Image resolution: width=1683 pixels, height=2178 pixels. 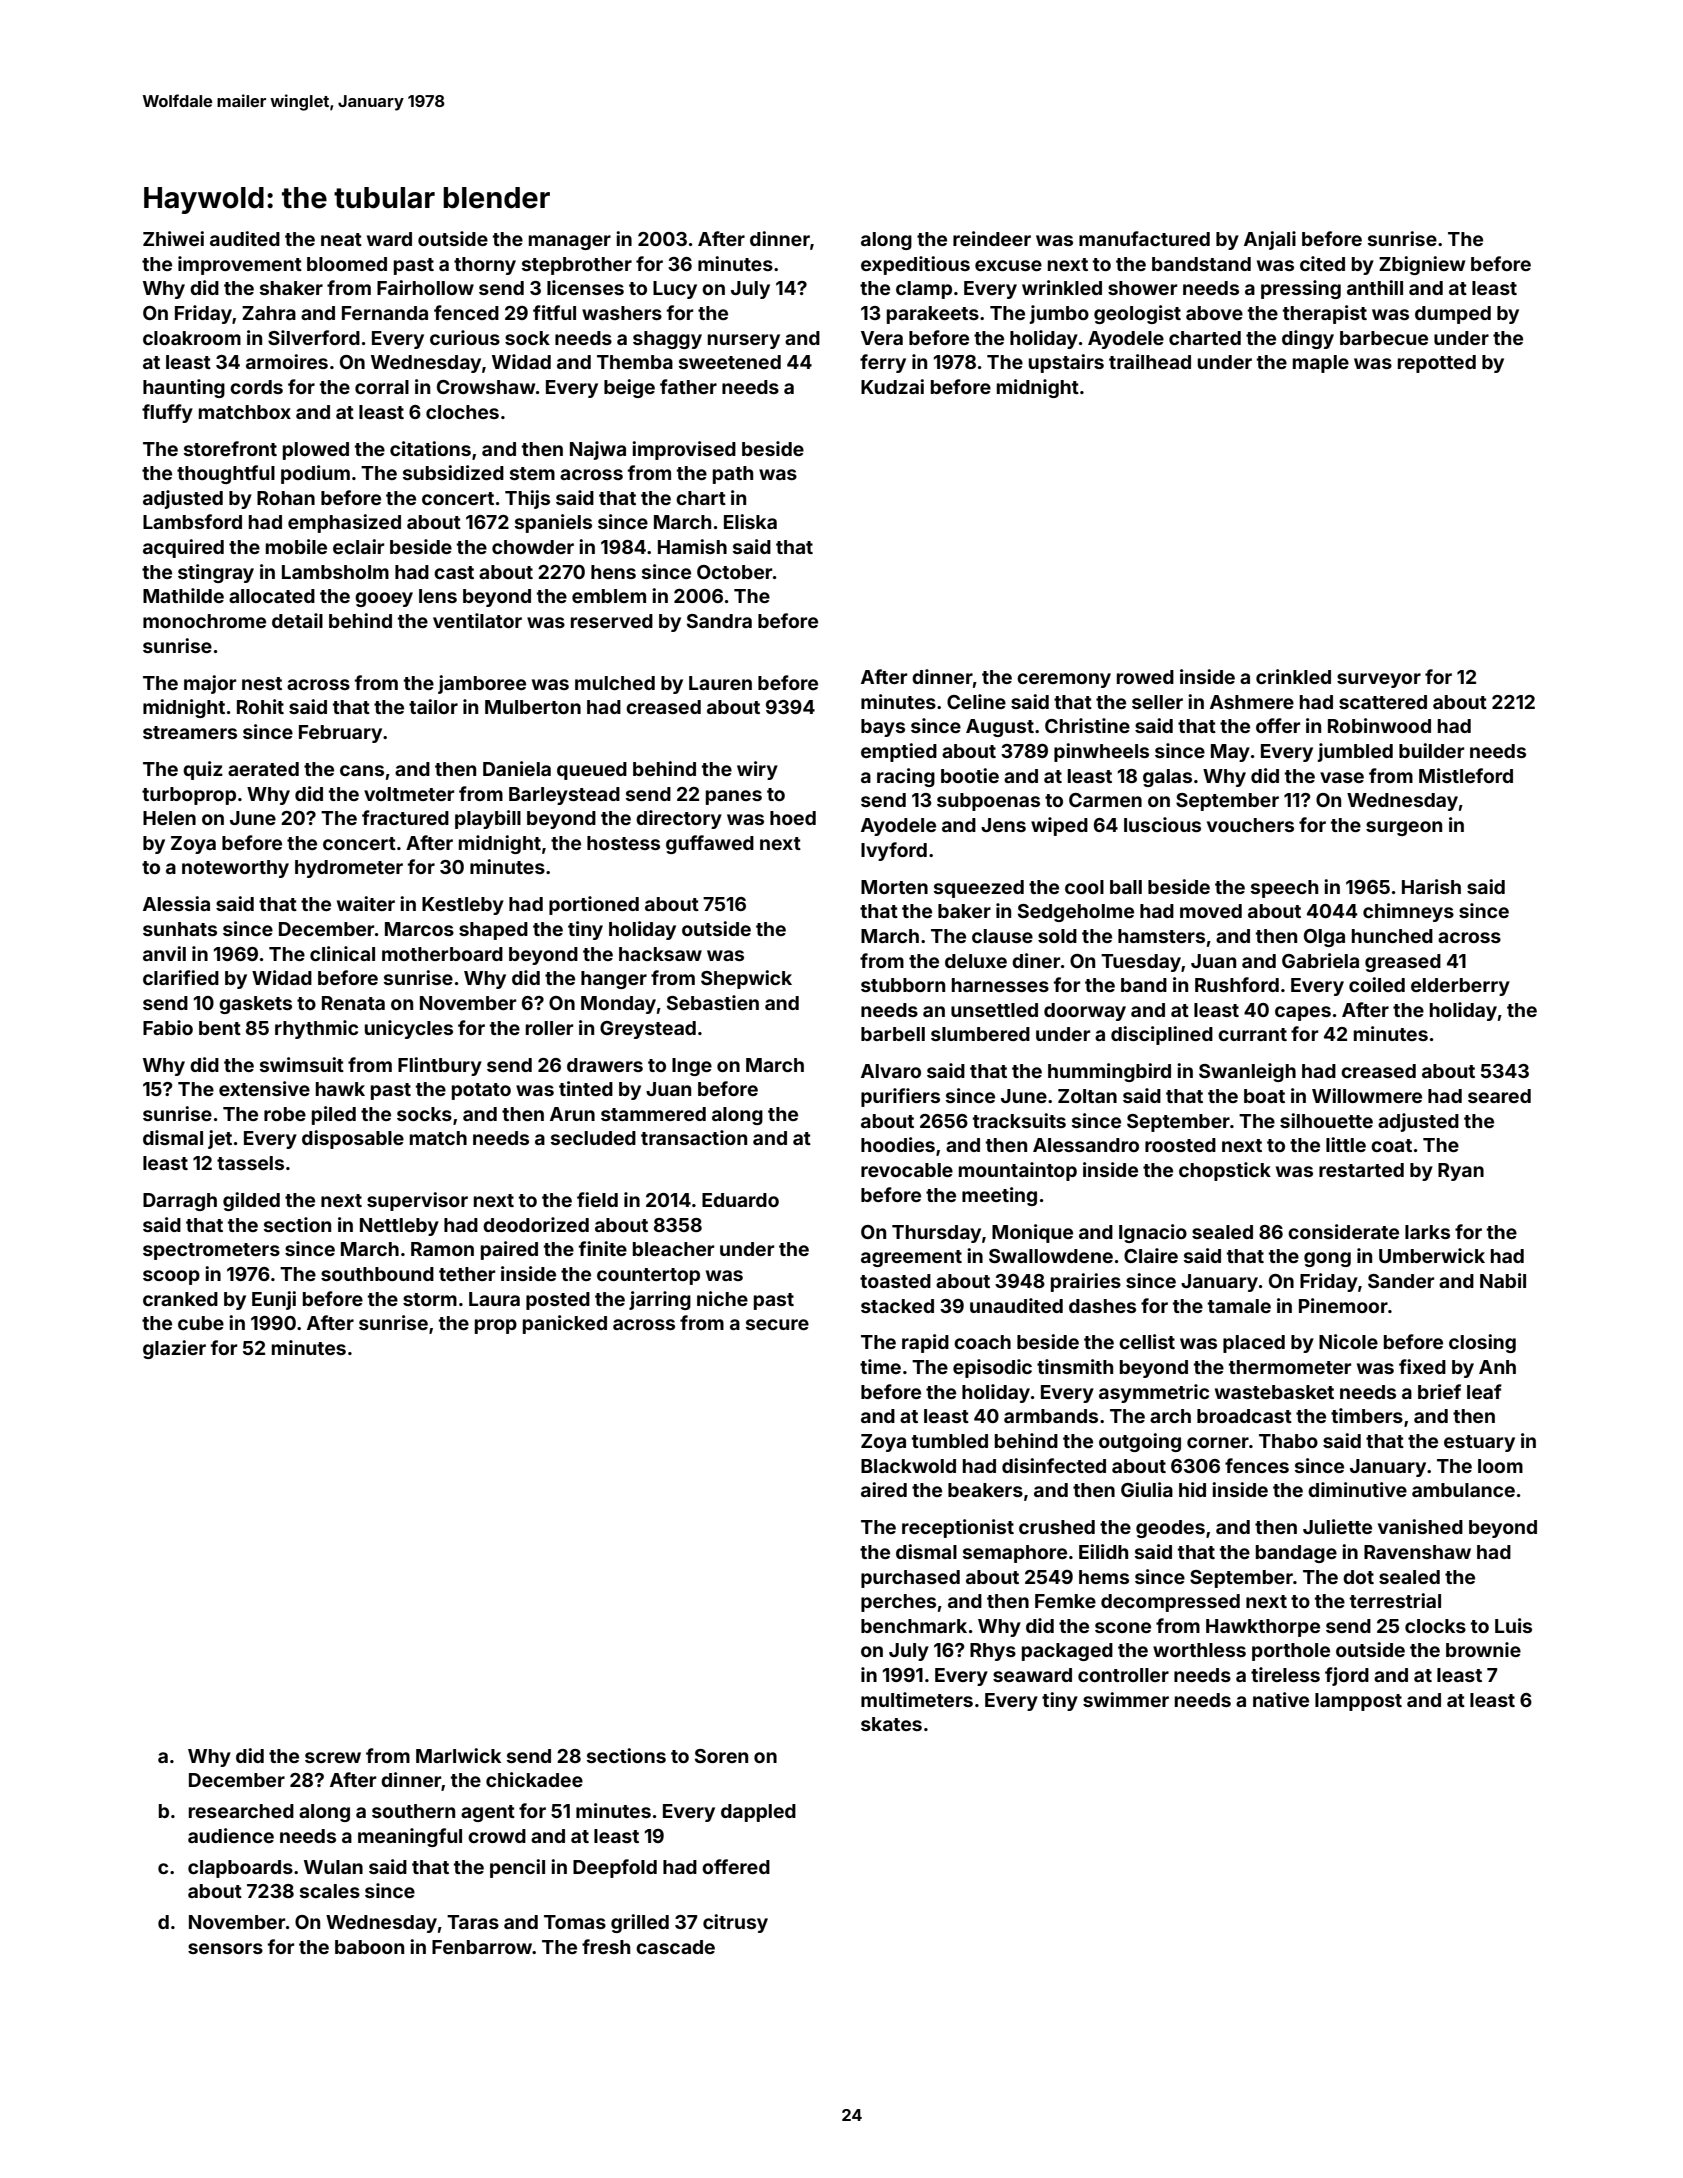 I want to click on stepbrother, so click(x=577, y=266).
